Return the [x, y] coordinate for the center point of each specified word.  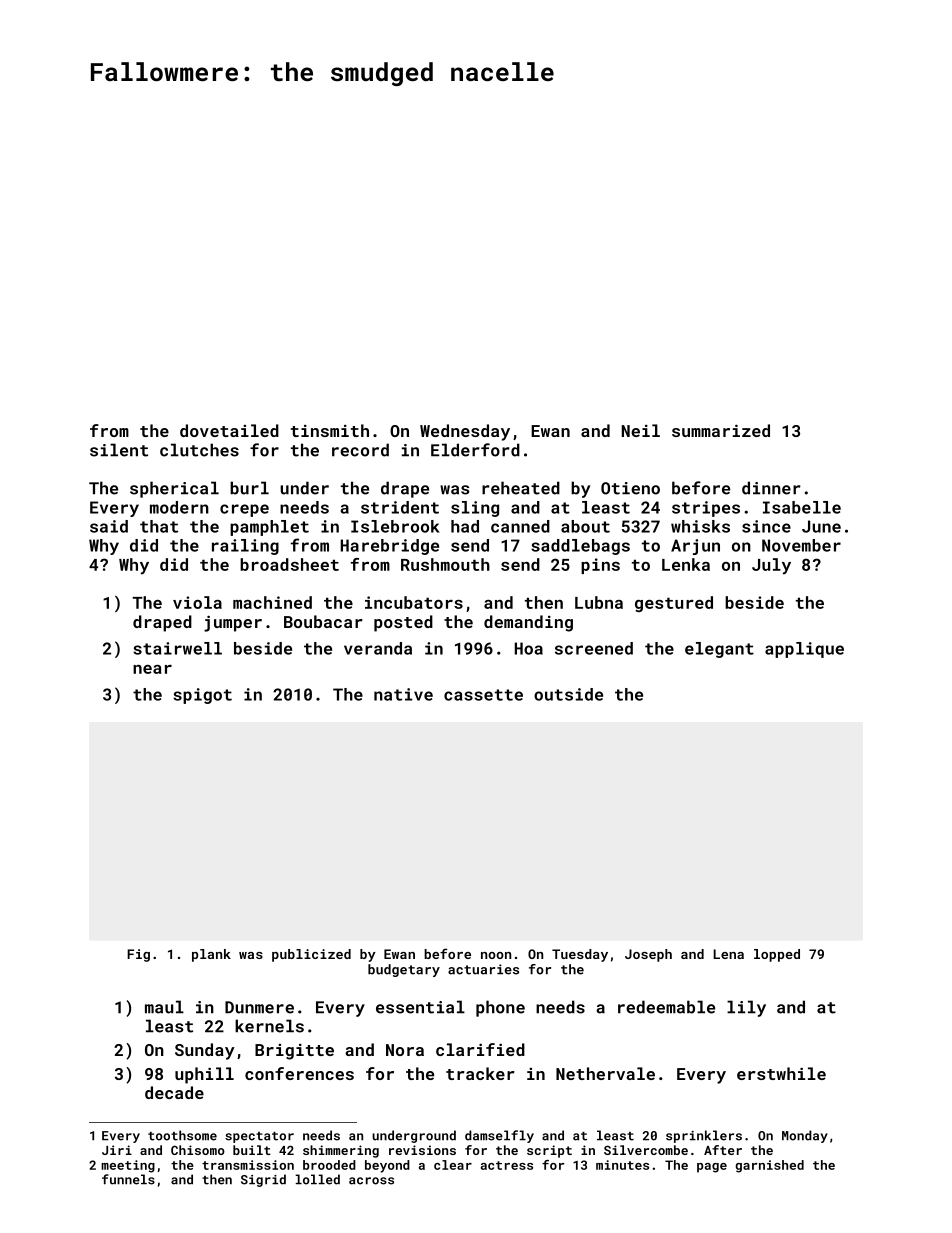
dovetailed [229, 430]
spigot [202, 696]
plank [211, 955]
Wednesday [465, 432]
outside [568, 694]
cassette [483, 695]
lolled [317, 1179]
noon [496, 955]
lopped [777, 955]
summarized [721, 430]
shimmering [341, 1151]
